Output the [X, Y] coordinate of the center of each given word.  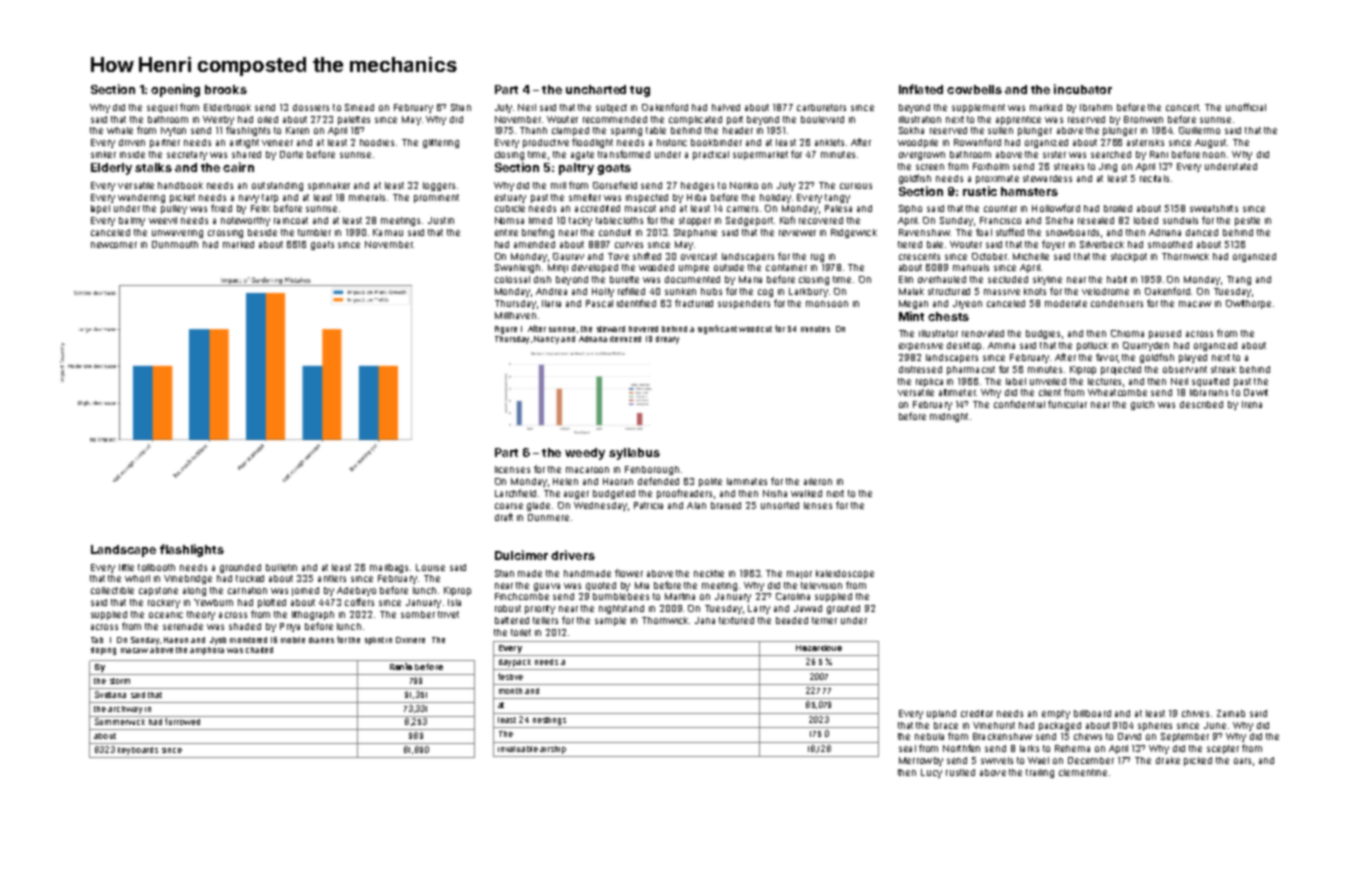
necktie [709, 573]
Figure [506, 330]
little [126, 567]
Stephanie [695, 233]
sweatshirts [1214, 208]
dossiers [311, 107]
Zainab [1231, 713]
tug [640, 91]
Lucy [931, 773]
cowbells [974, 89]
